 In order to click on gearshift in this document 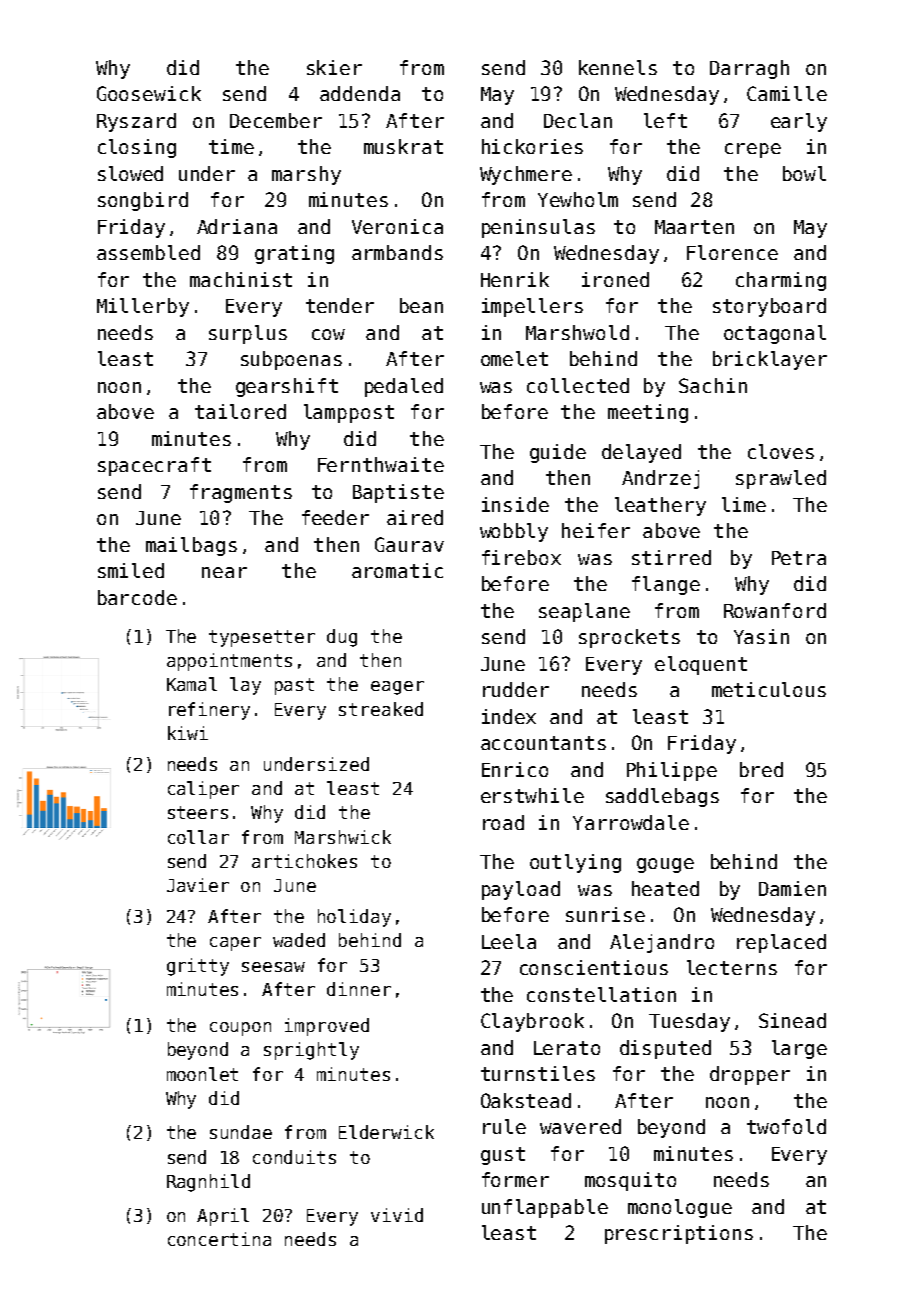, I will do `click(287, 387)`.
